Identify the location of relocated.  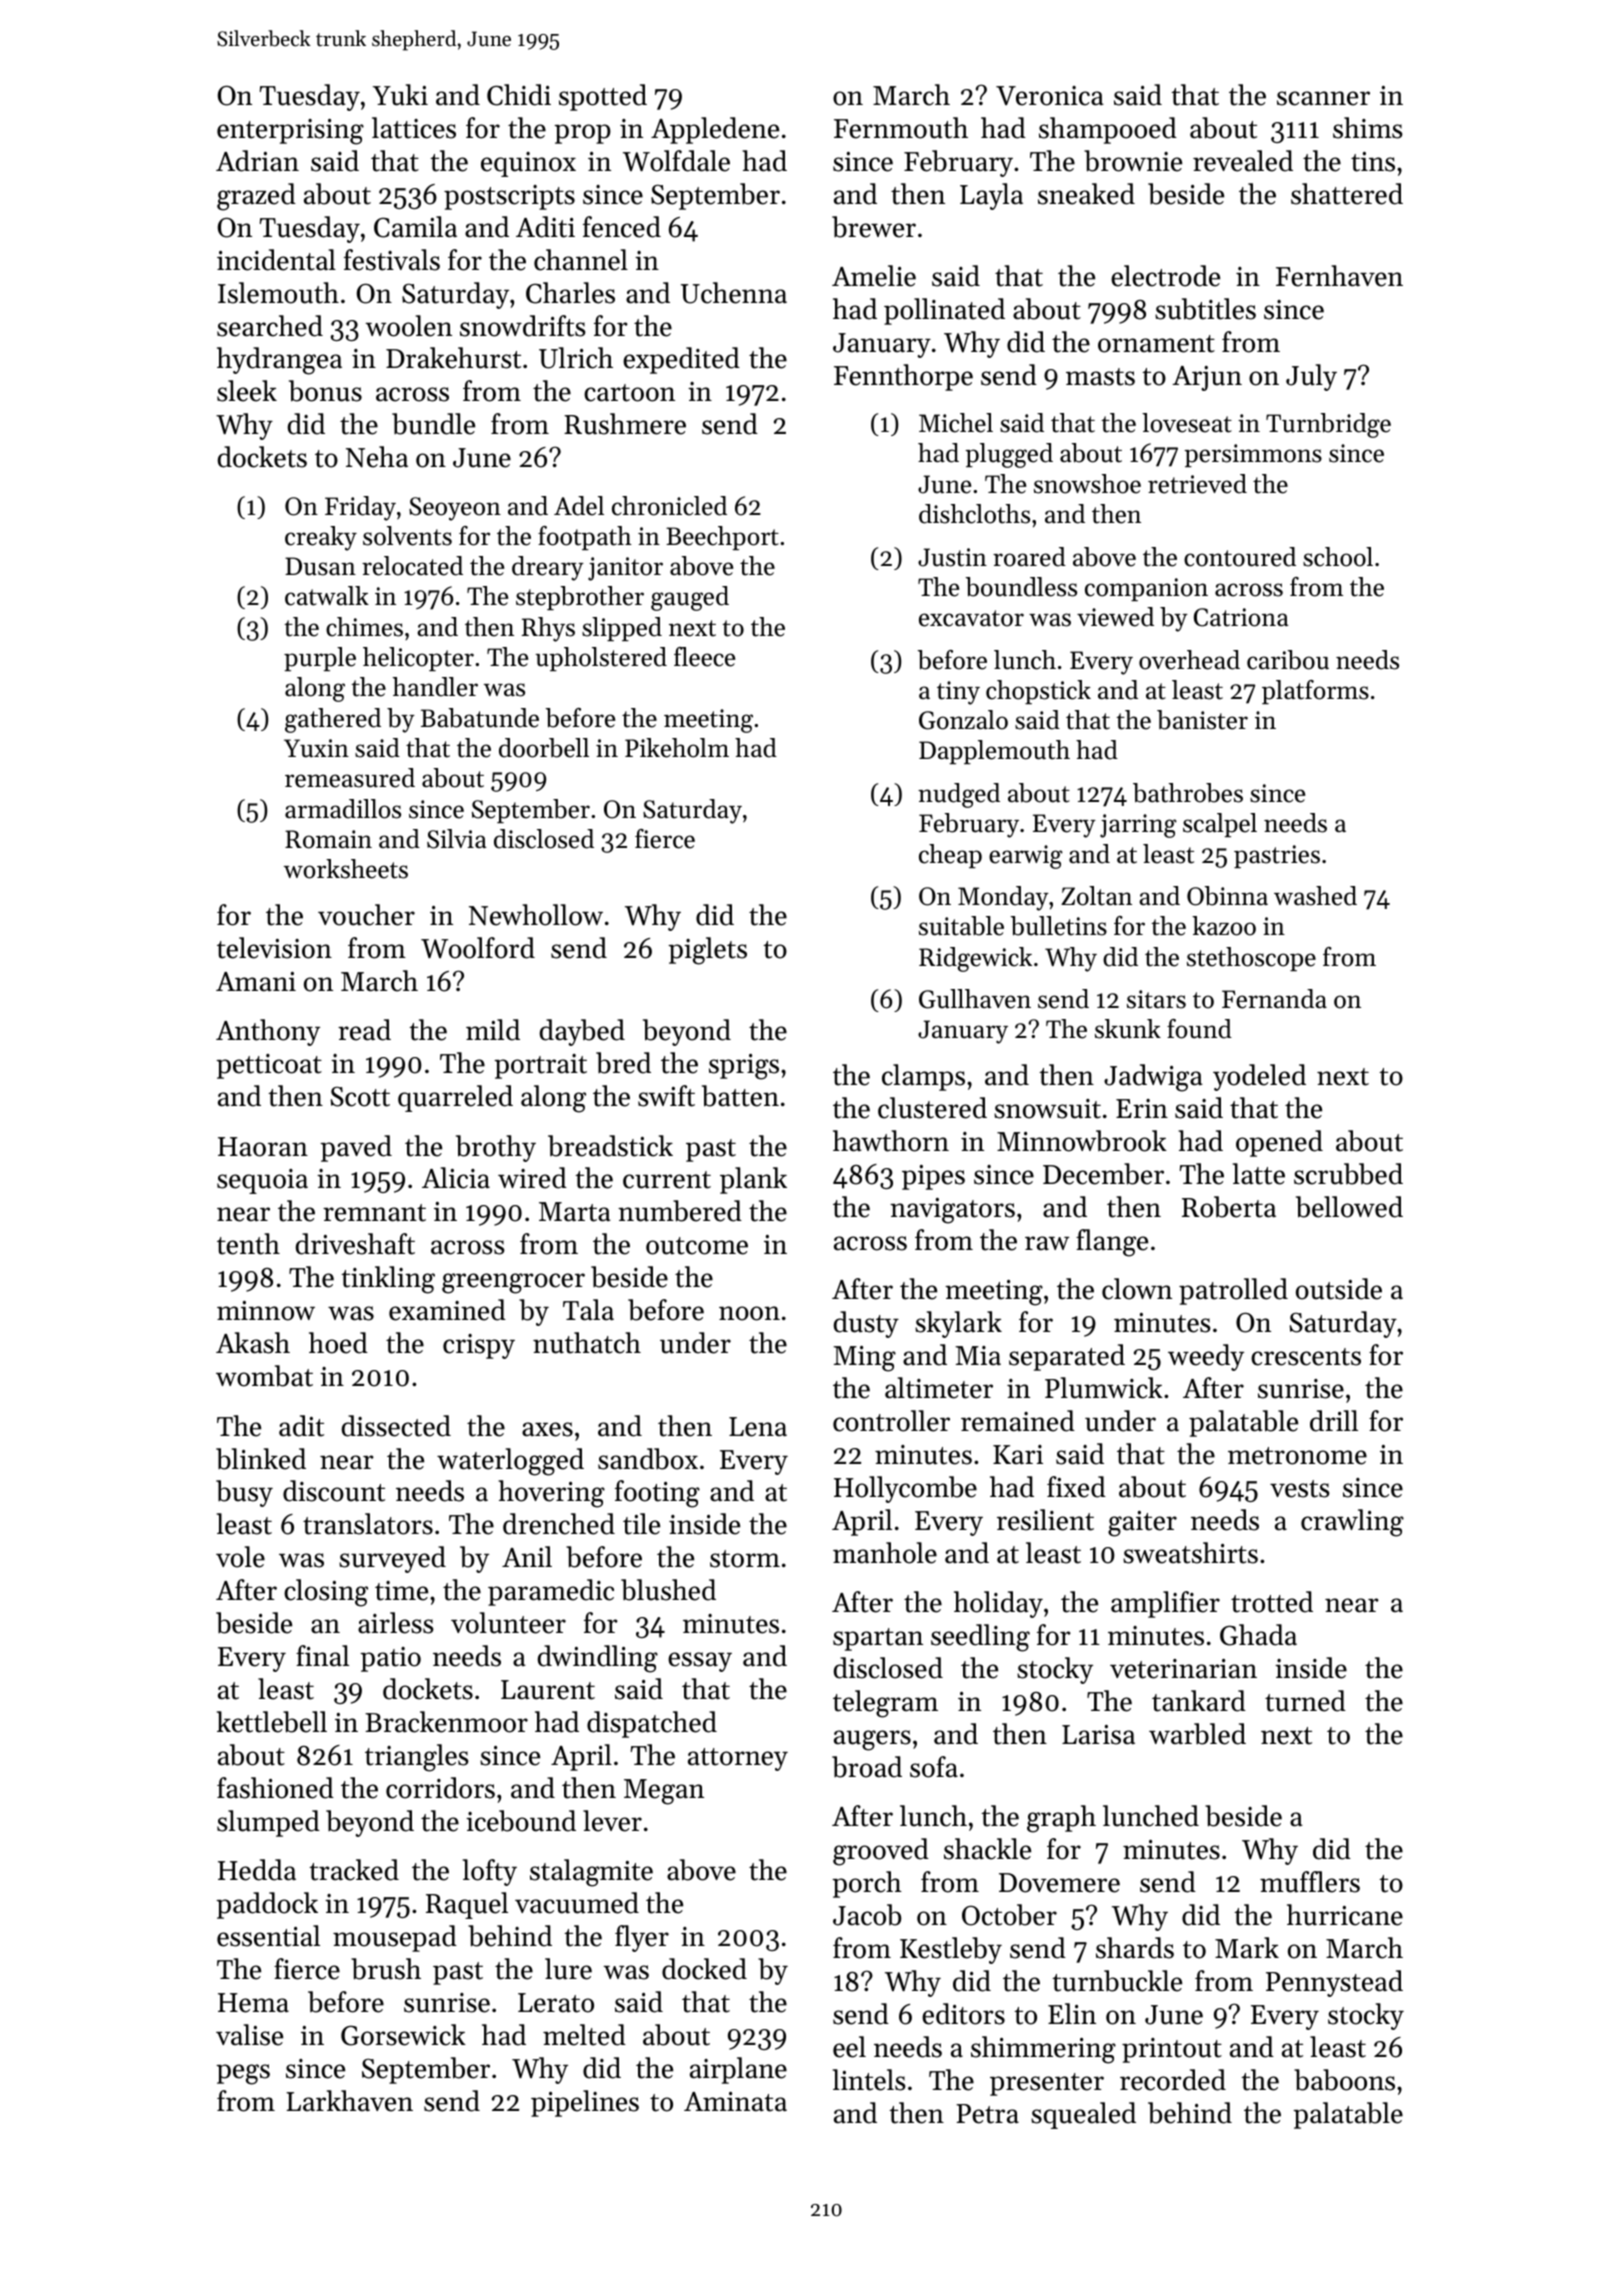
(412, 566).
